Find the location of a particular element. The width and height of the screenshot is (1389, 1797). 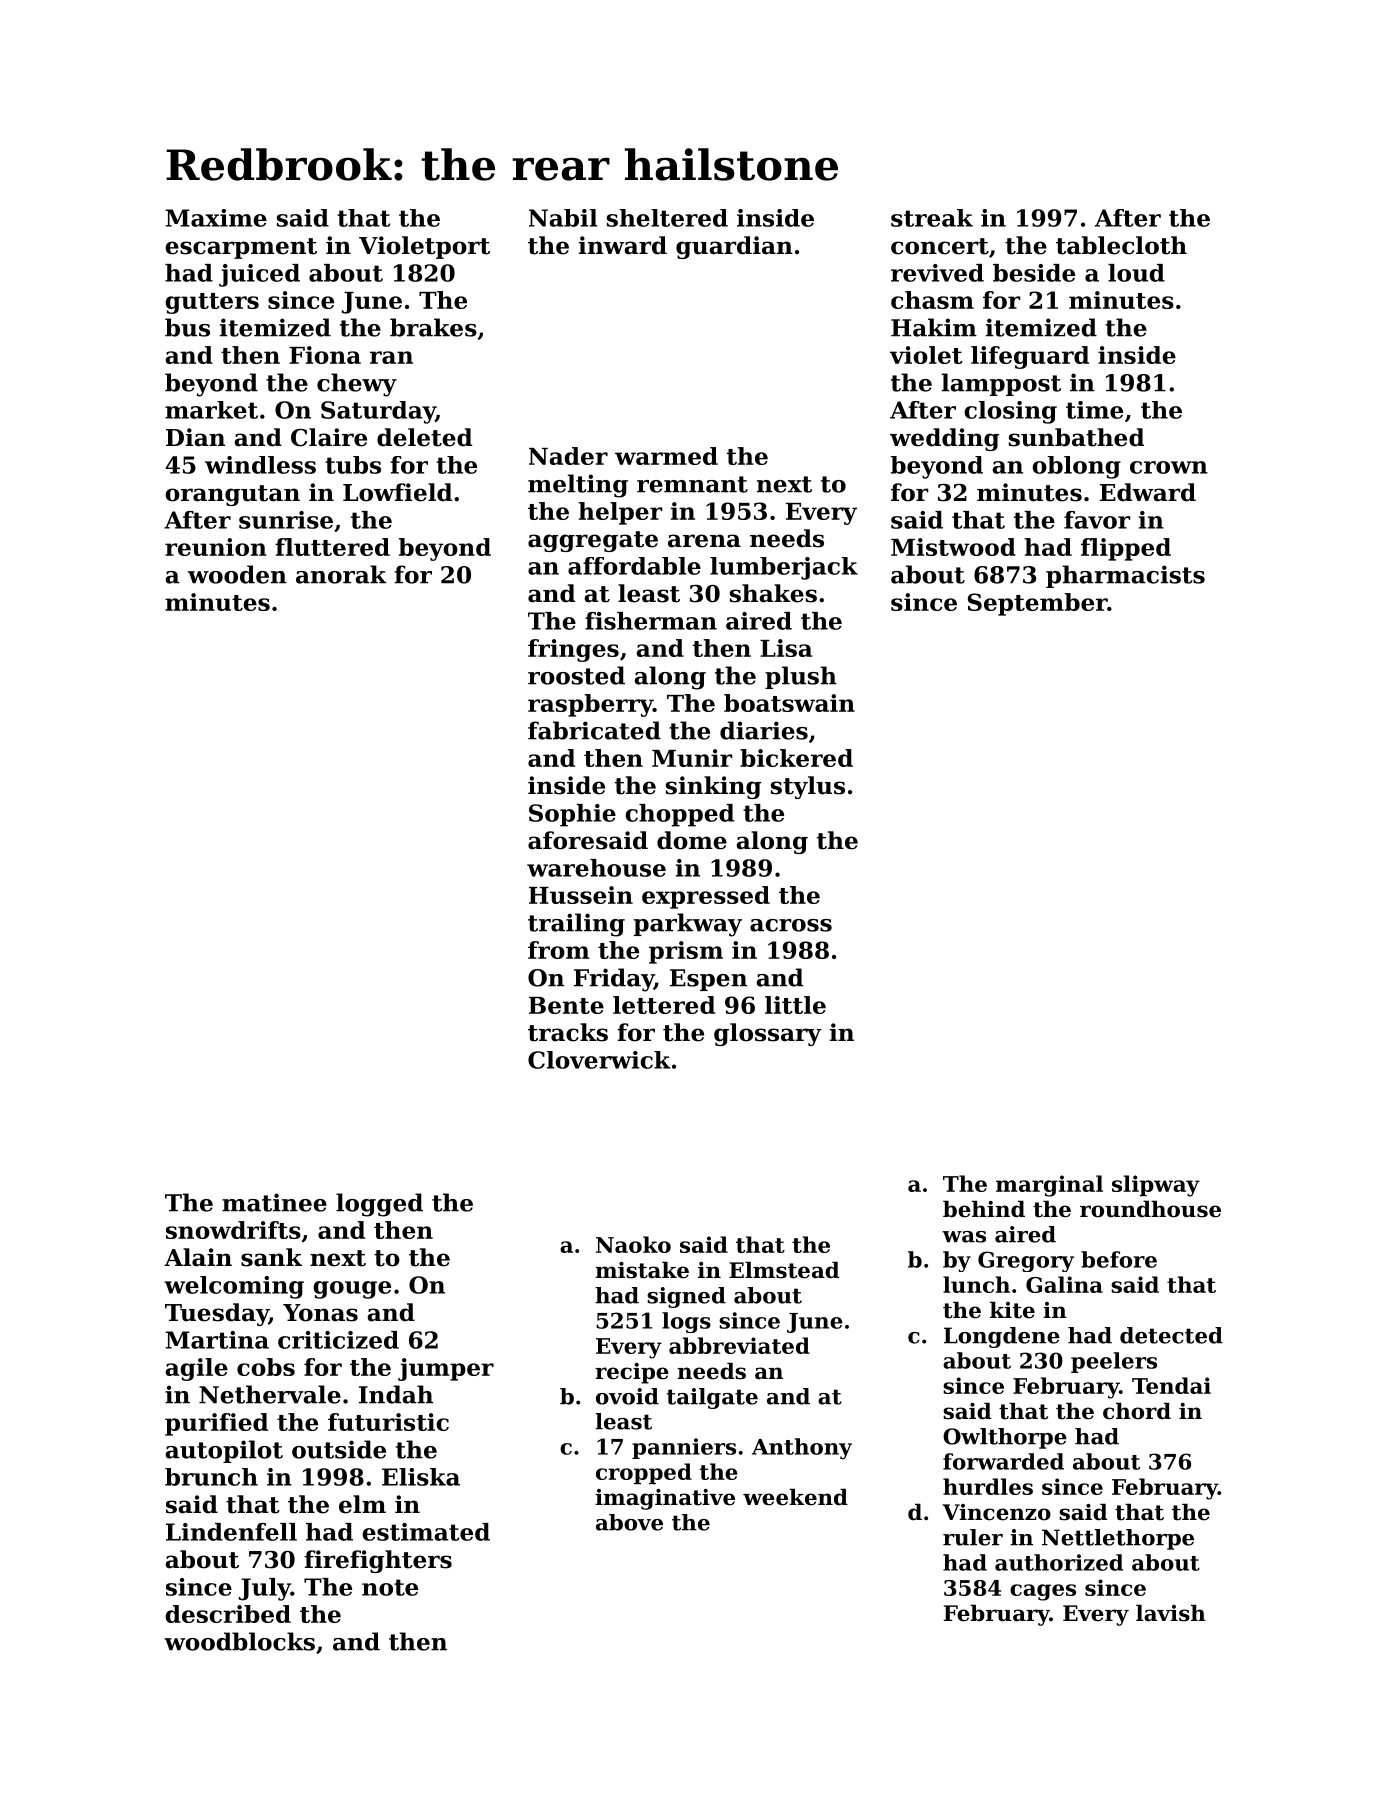

above is located at coordinates (629, 1522).
